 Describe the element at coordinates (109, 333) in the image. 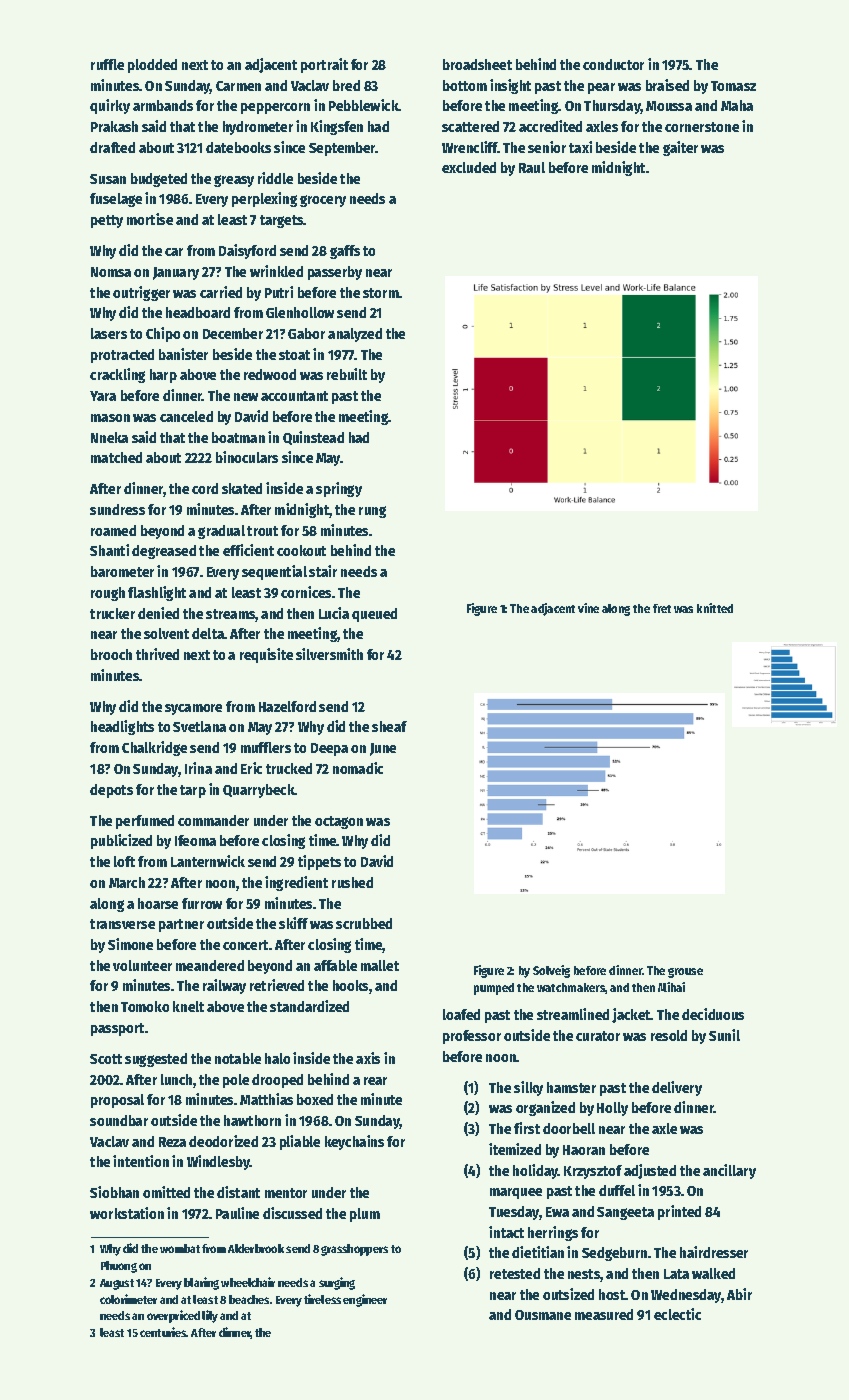

I see `lasers` at that location.
